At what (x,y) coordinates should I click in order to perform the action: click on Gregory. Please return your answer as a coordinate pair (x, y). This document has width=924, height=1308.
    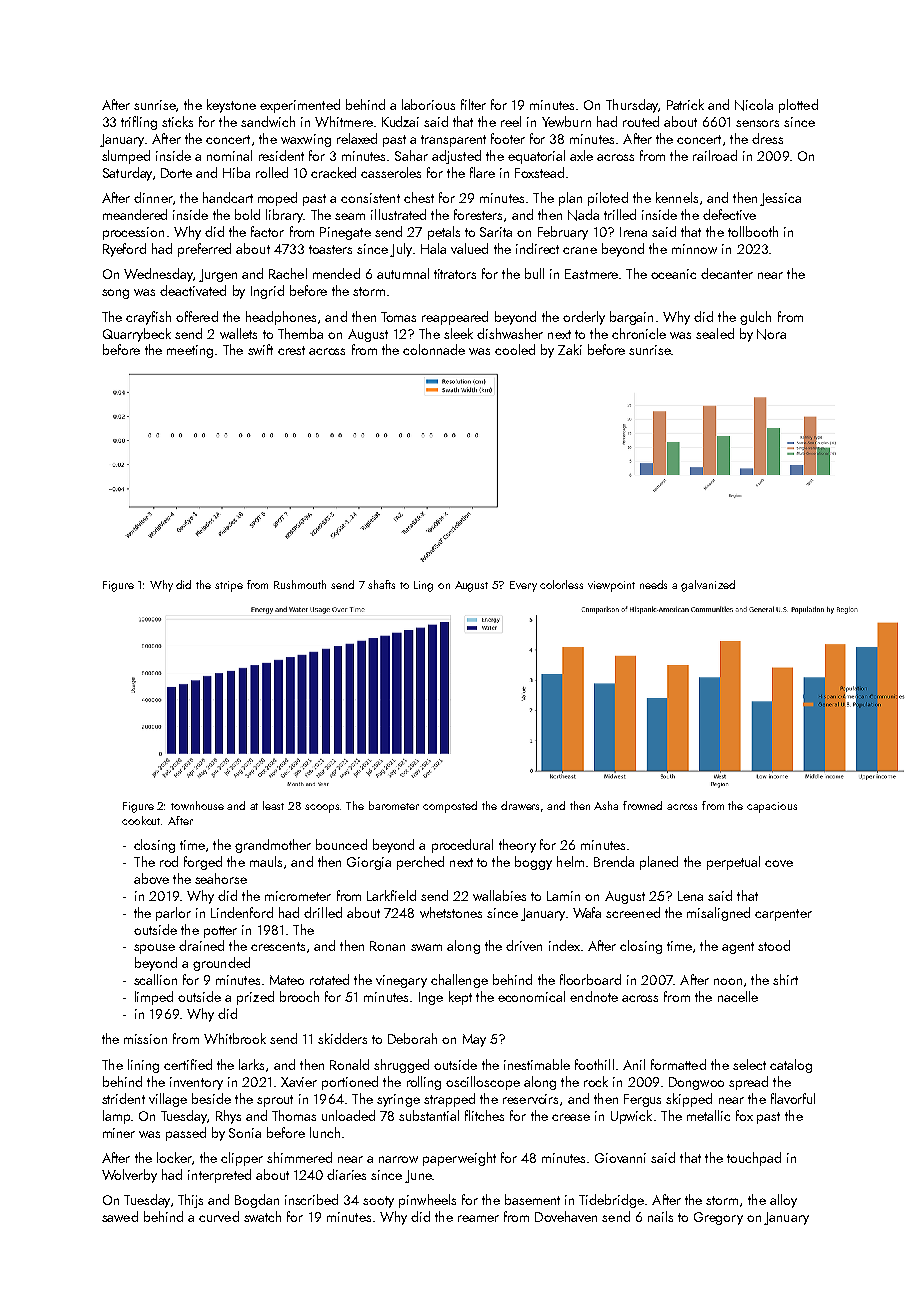
    Looking at the image, I should click on (718, 1218).
